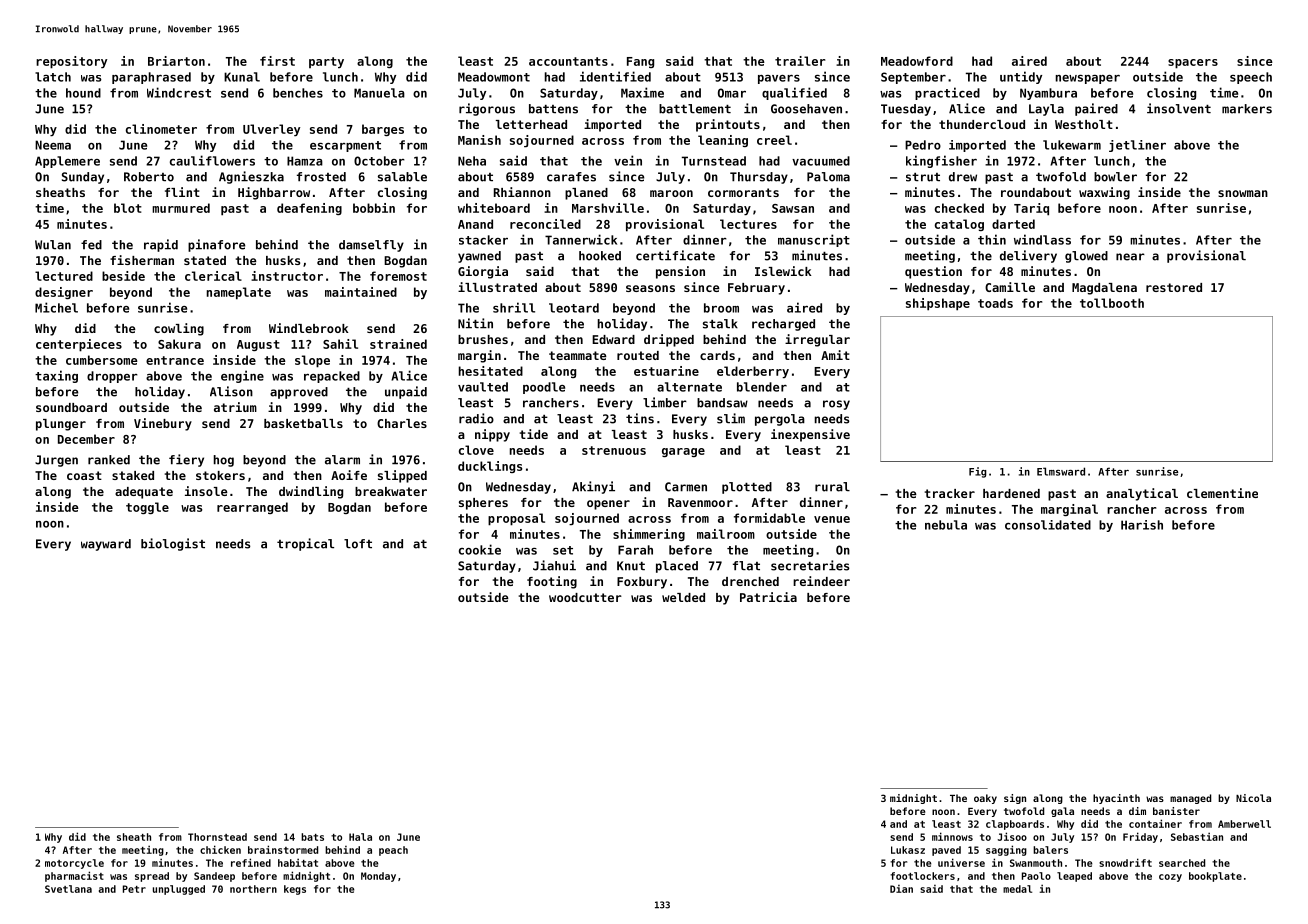  Describe the element at coordinates (593, 487) in the screenshot. I see `Akinyi` at that location.
